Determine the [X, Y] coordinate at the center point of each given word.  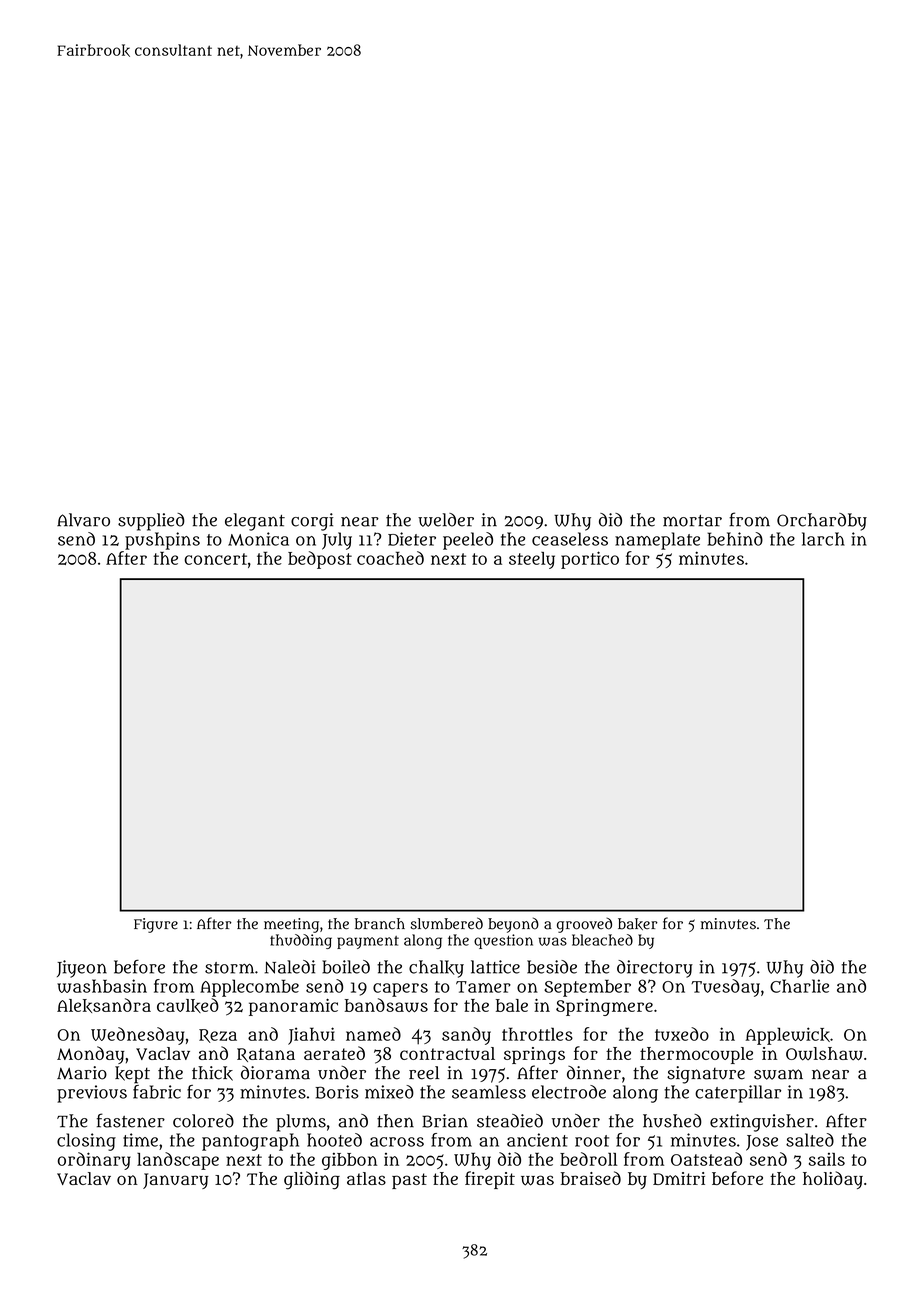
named [373, 1034]
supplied [151, 522]
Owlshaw [824, 1054]
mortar [692, 521]
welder [446, 520]
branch [380, 924]
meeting [291, 925]
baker [638, 924]
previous [92, 1094]
